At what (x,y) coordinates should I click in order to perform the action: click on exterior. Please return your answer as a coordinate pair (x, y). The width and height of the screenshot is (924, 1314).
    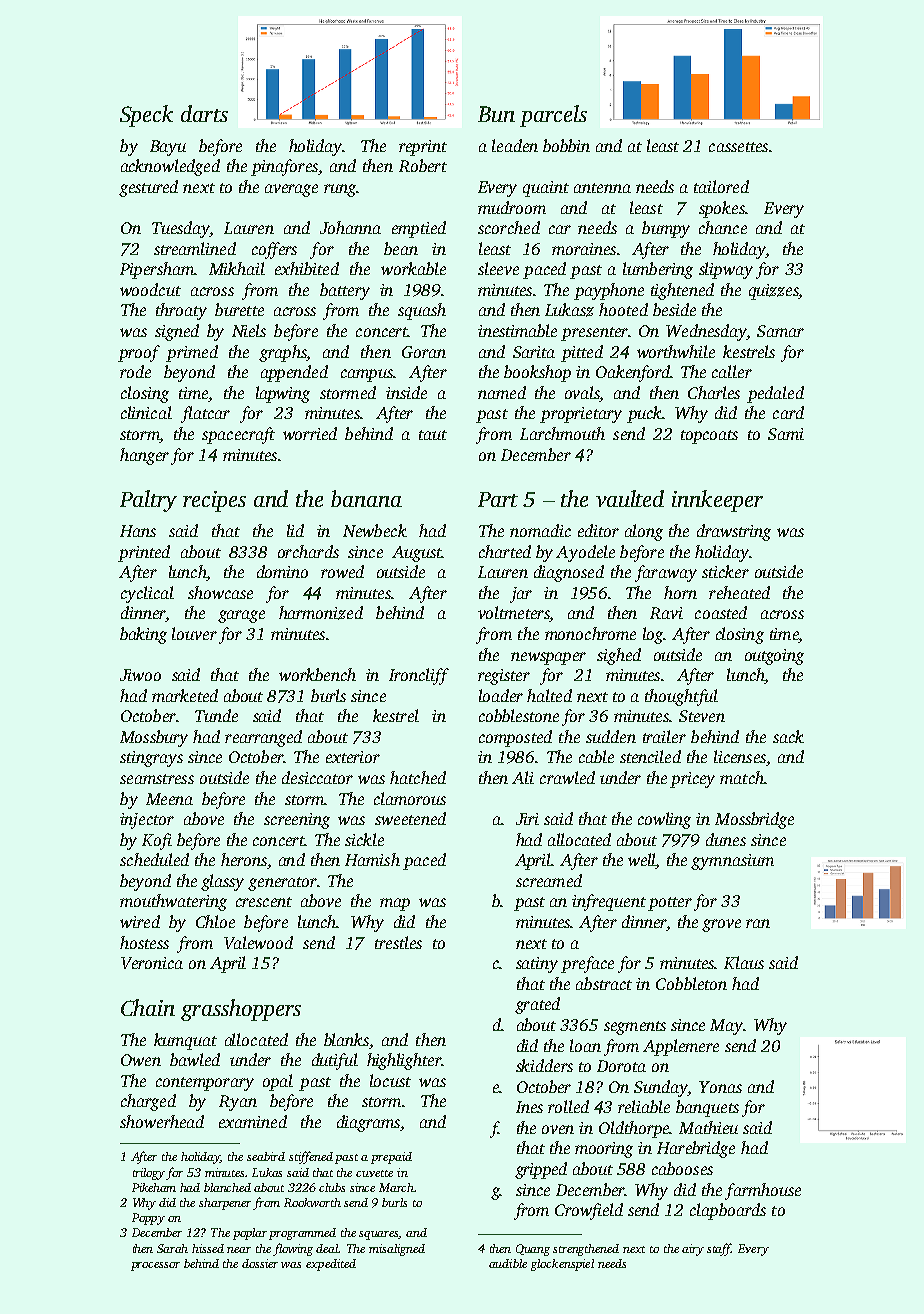
    Looking at the image, I should click on (353, 757).
